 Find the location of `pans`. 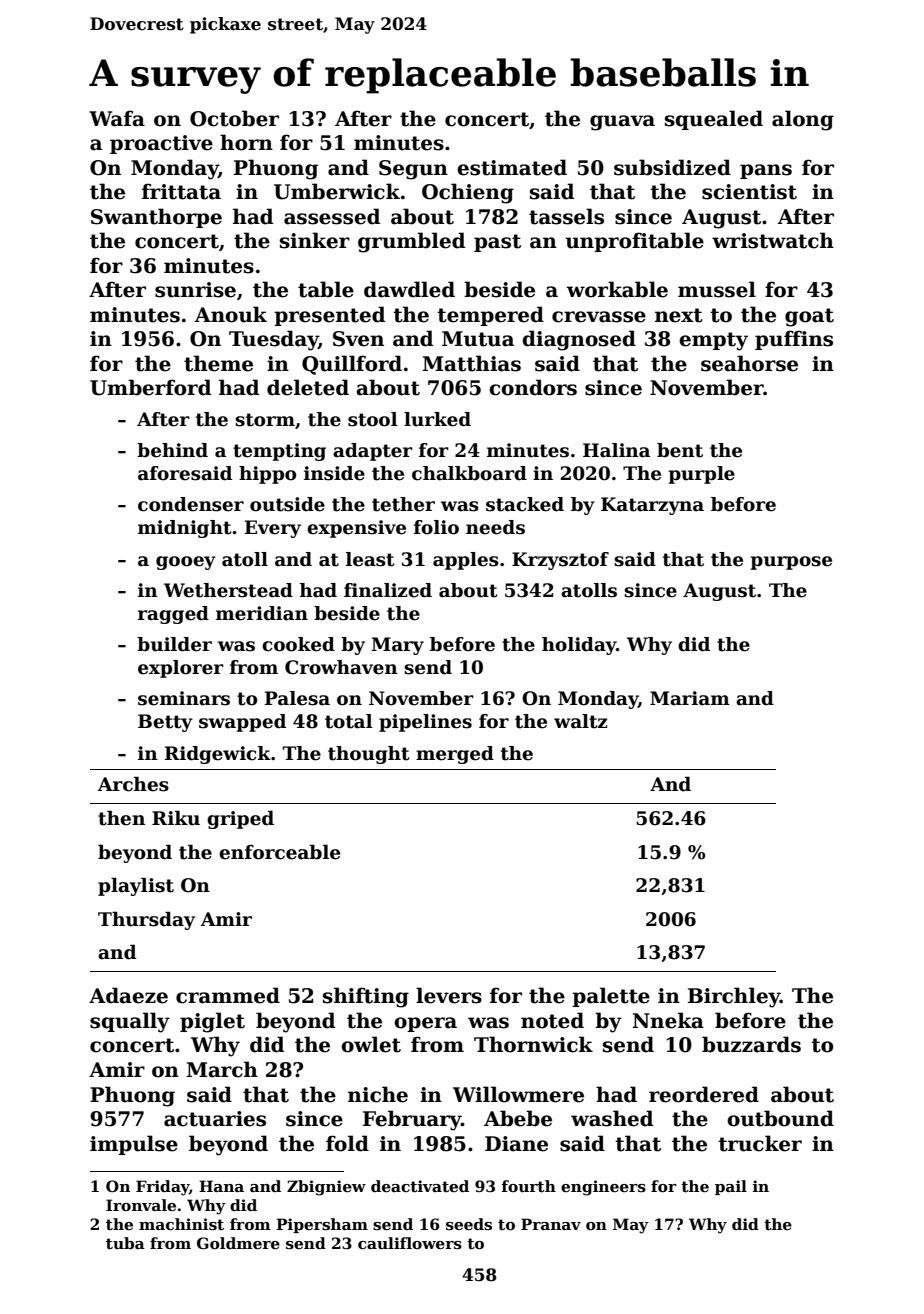

pans is located at coordinates (766, 171).
